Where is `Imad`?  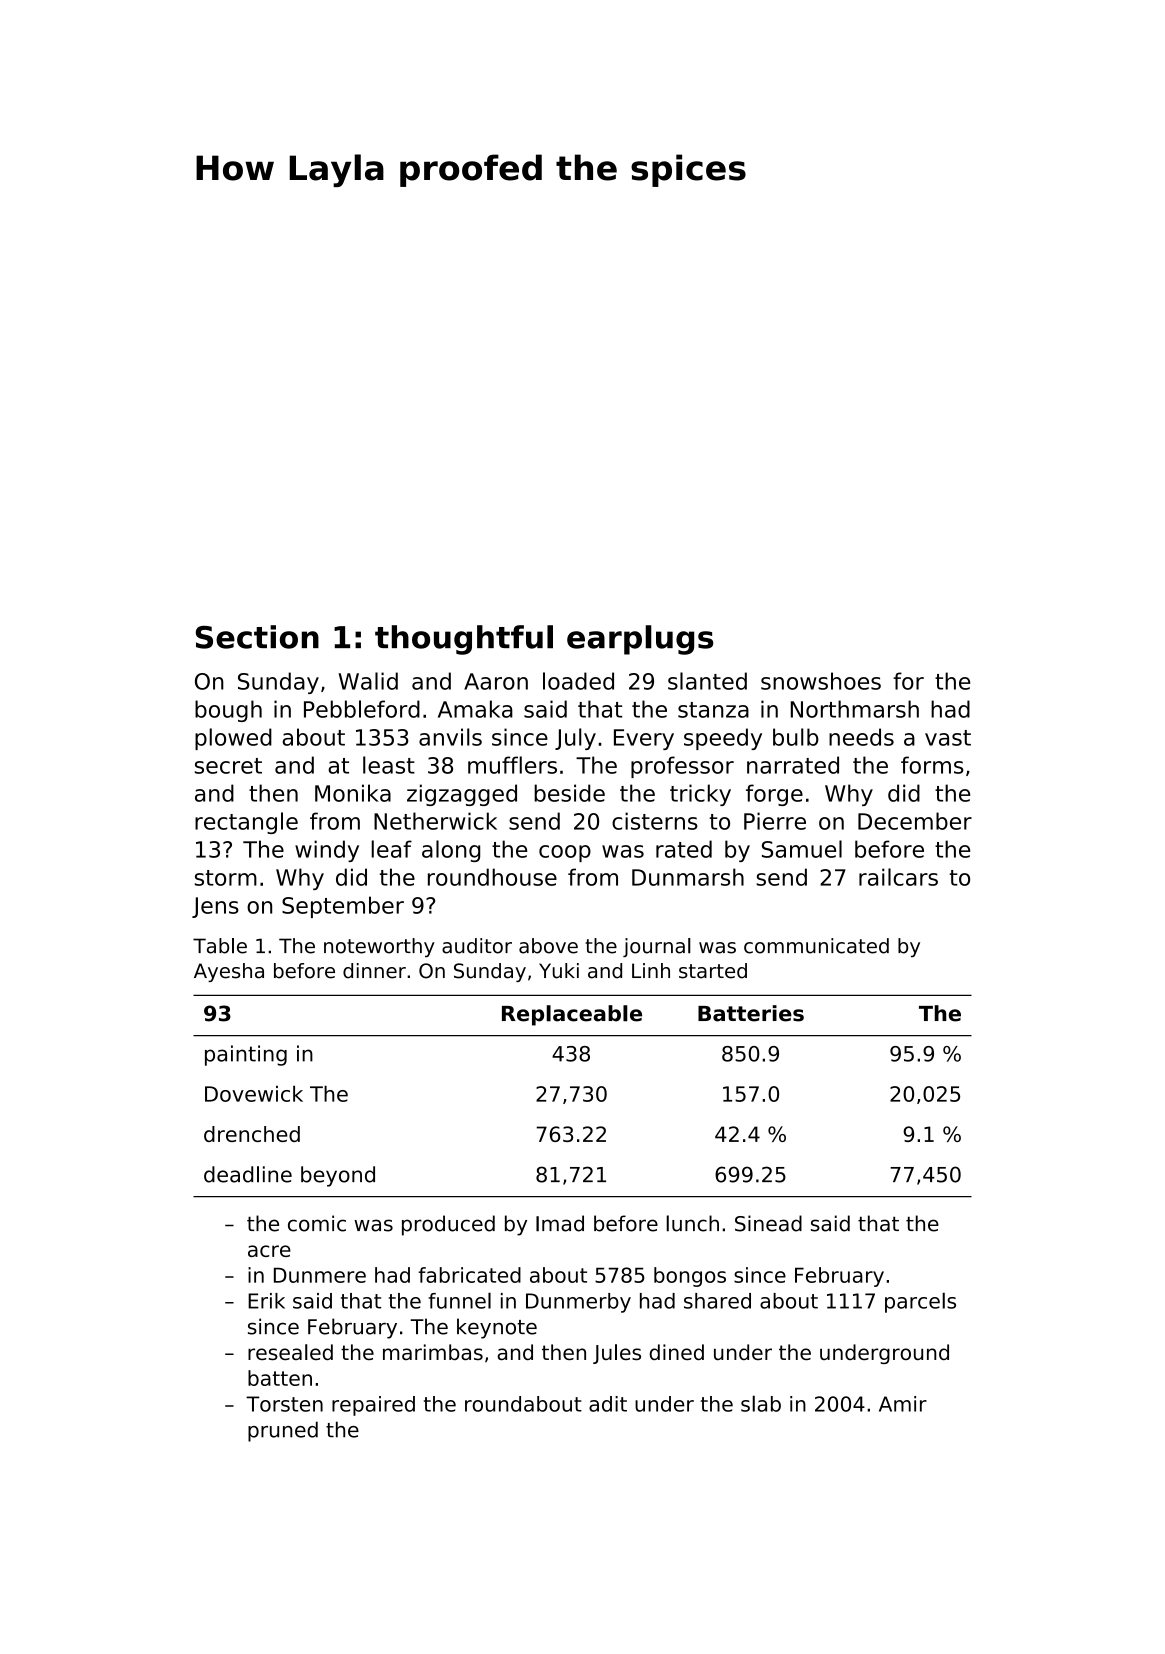 Imad is located at coordinates (560, 1223).
